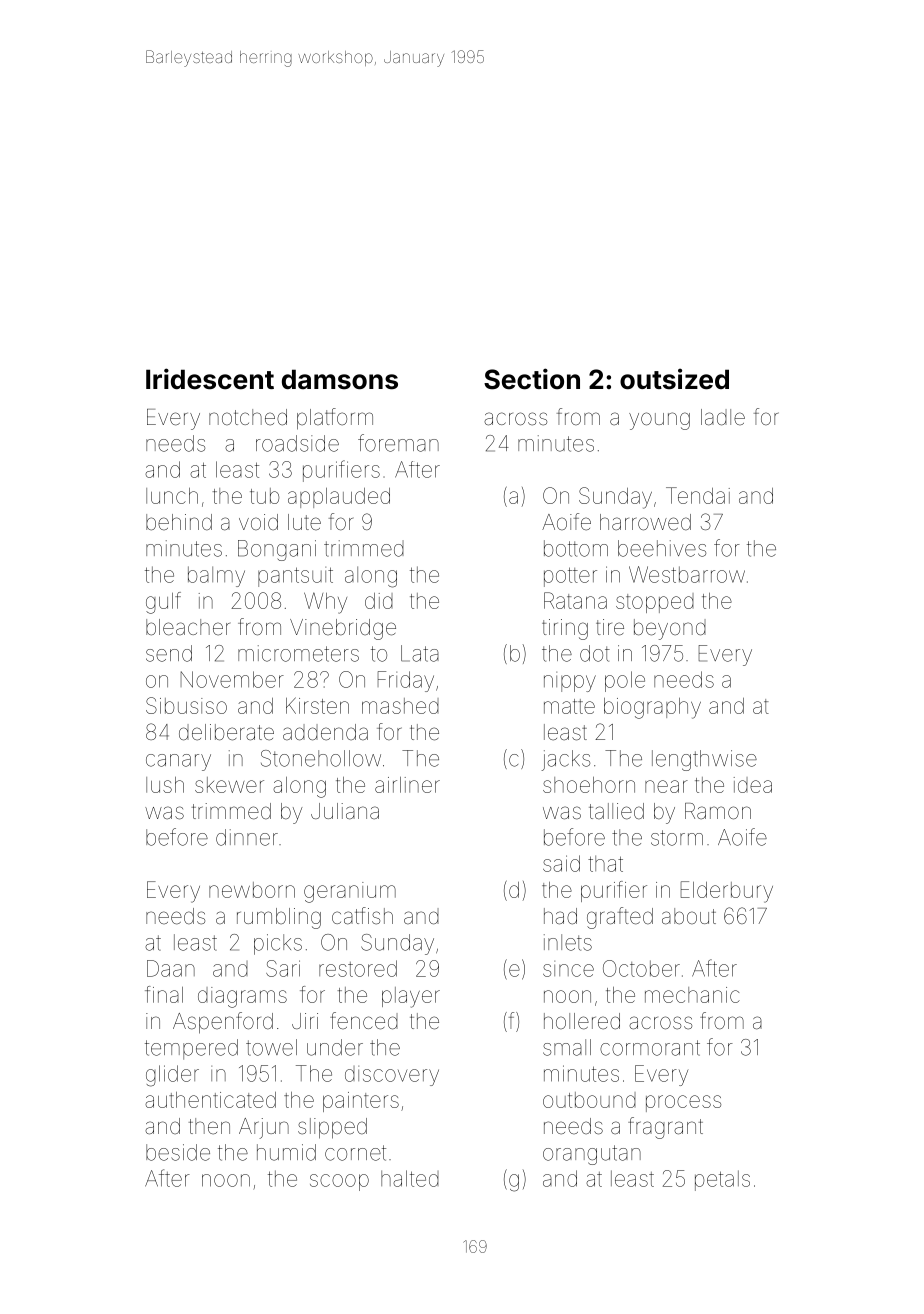 The height and width of the screenshot is (1314, 924). What do you see at coordinates (171, 968) in the screenshot?
I see `Daan` at bounding box center [171, 968].
